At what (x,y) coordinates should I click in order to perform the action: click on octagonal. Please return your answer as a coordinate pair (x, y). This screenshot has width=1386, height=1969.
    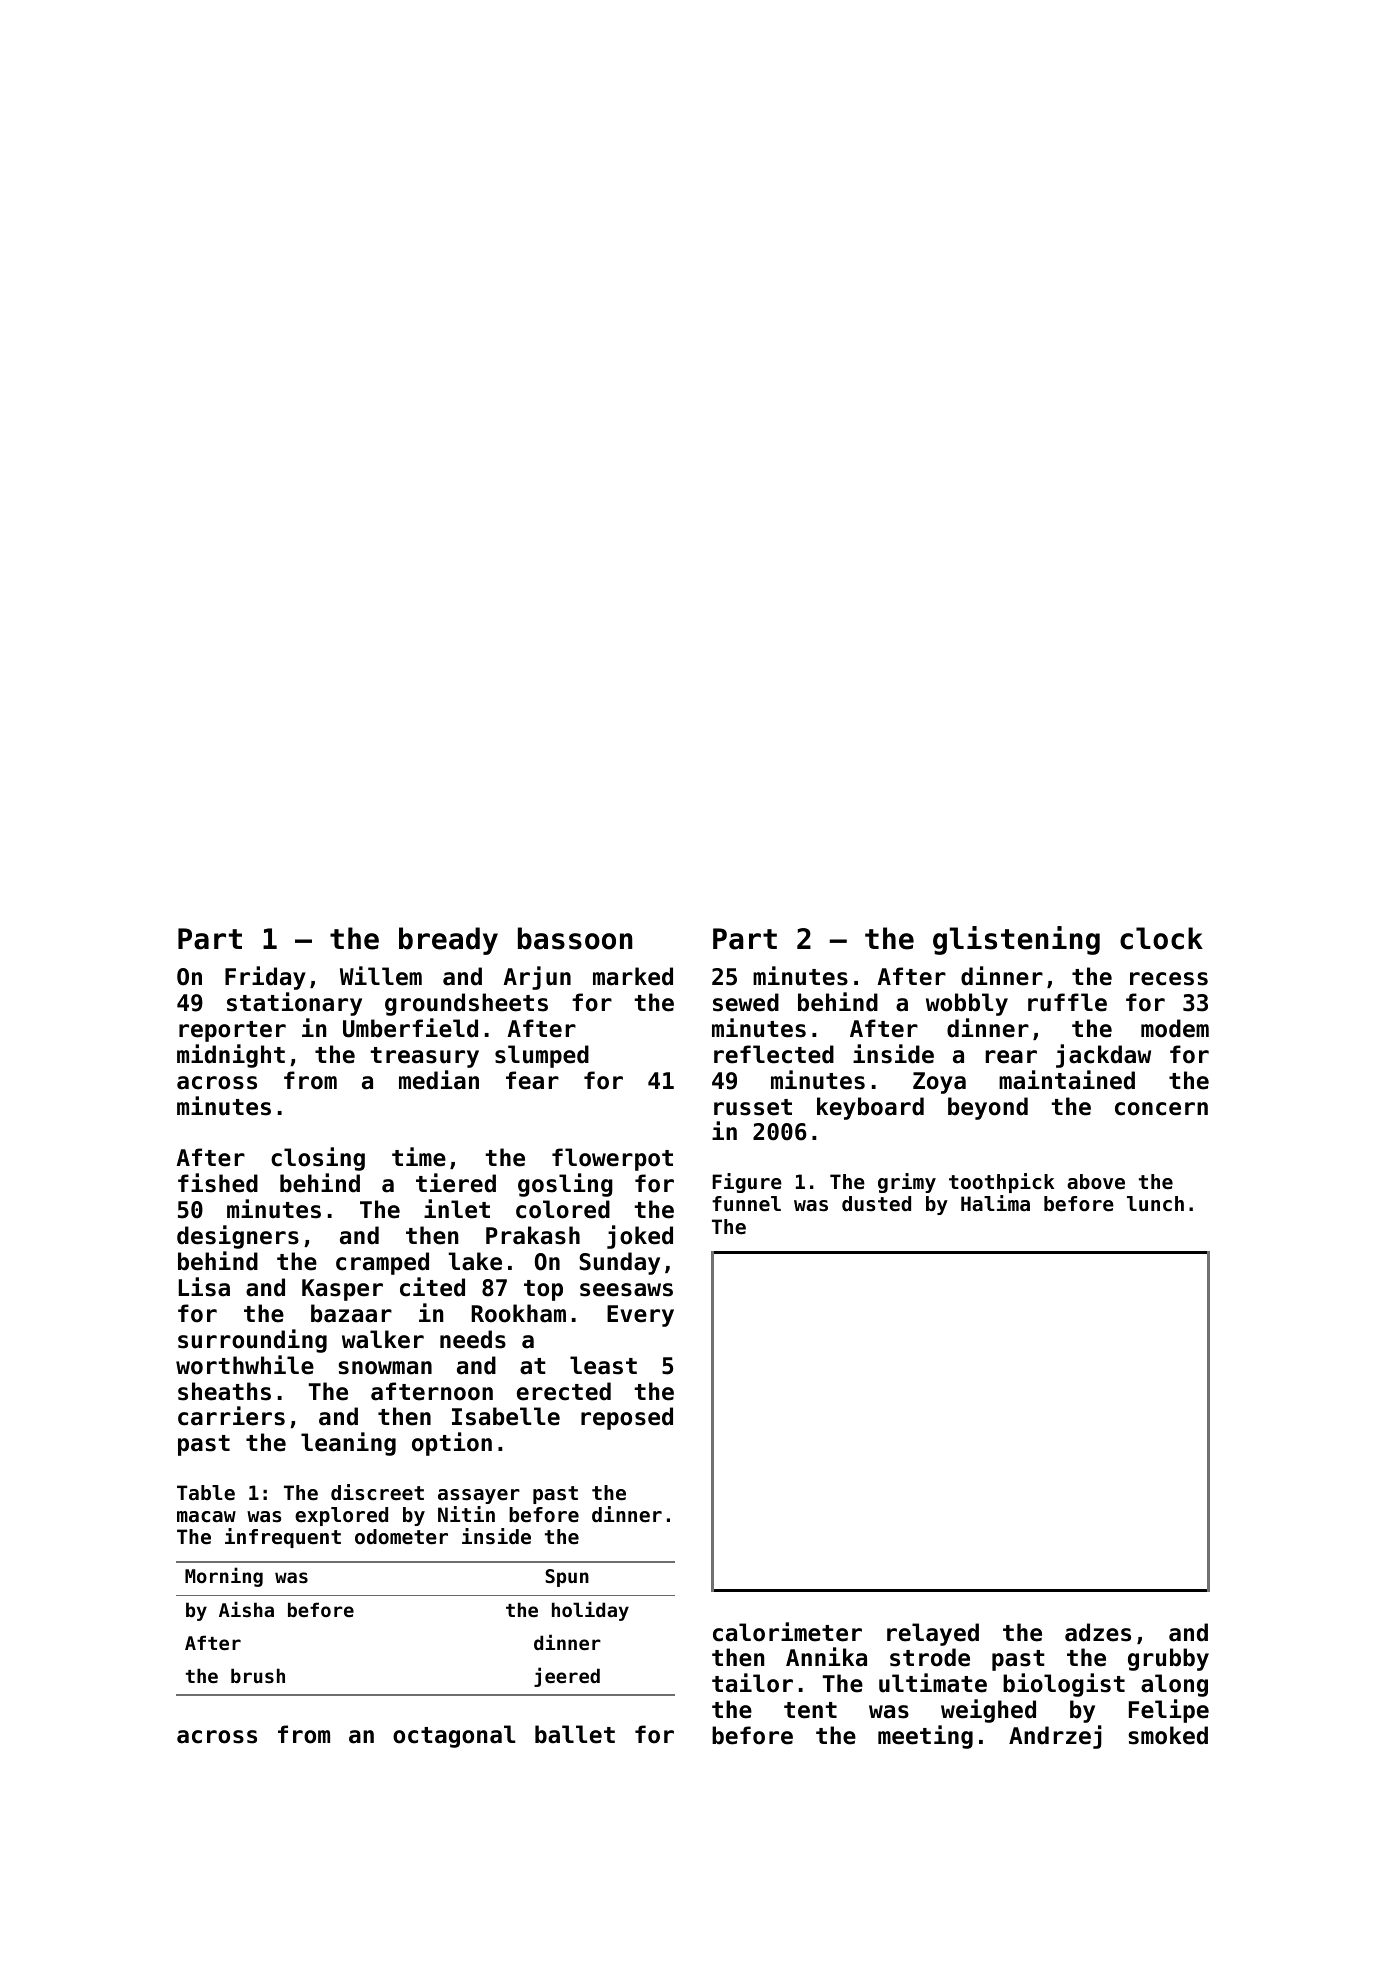
    Looking at the image, I should click on (454, 1736).
